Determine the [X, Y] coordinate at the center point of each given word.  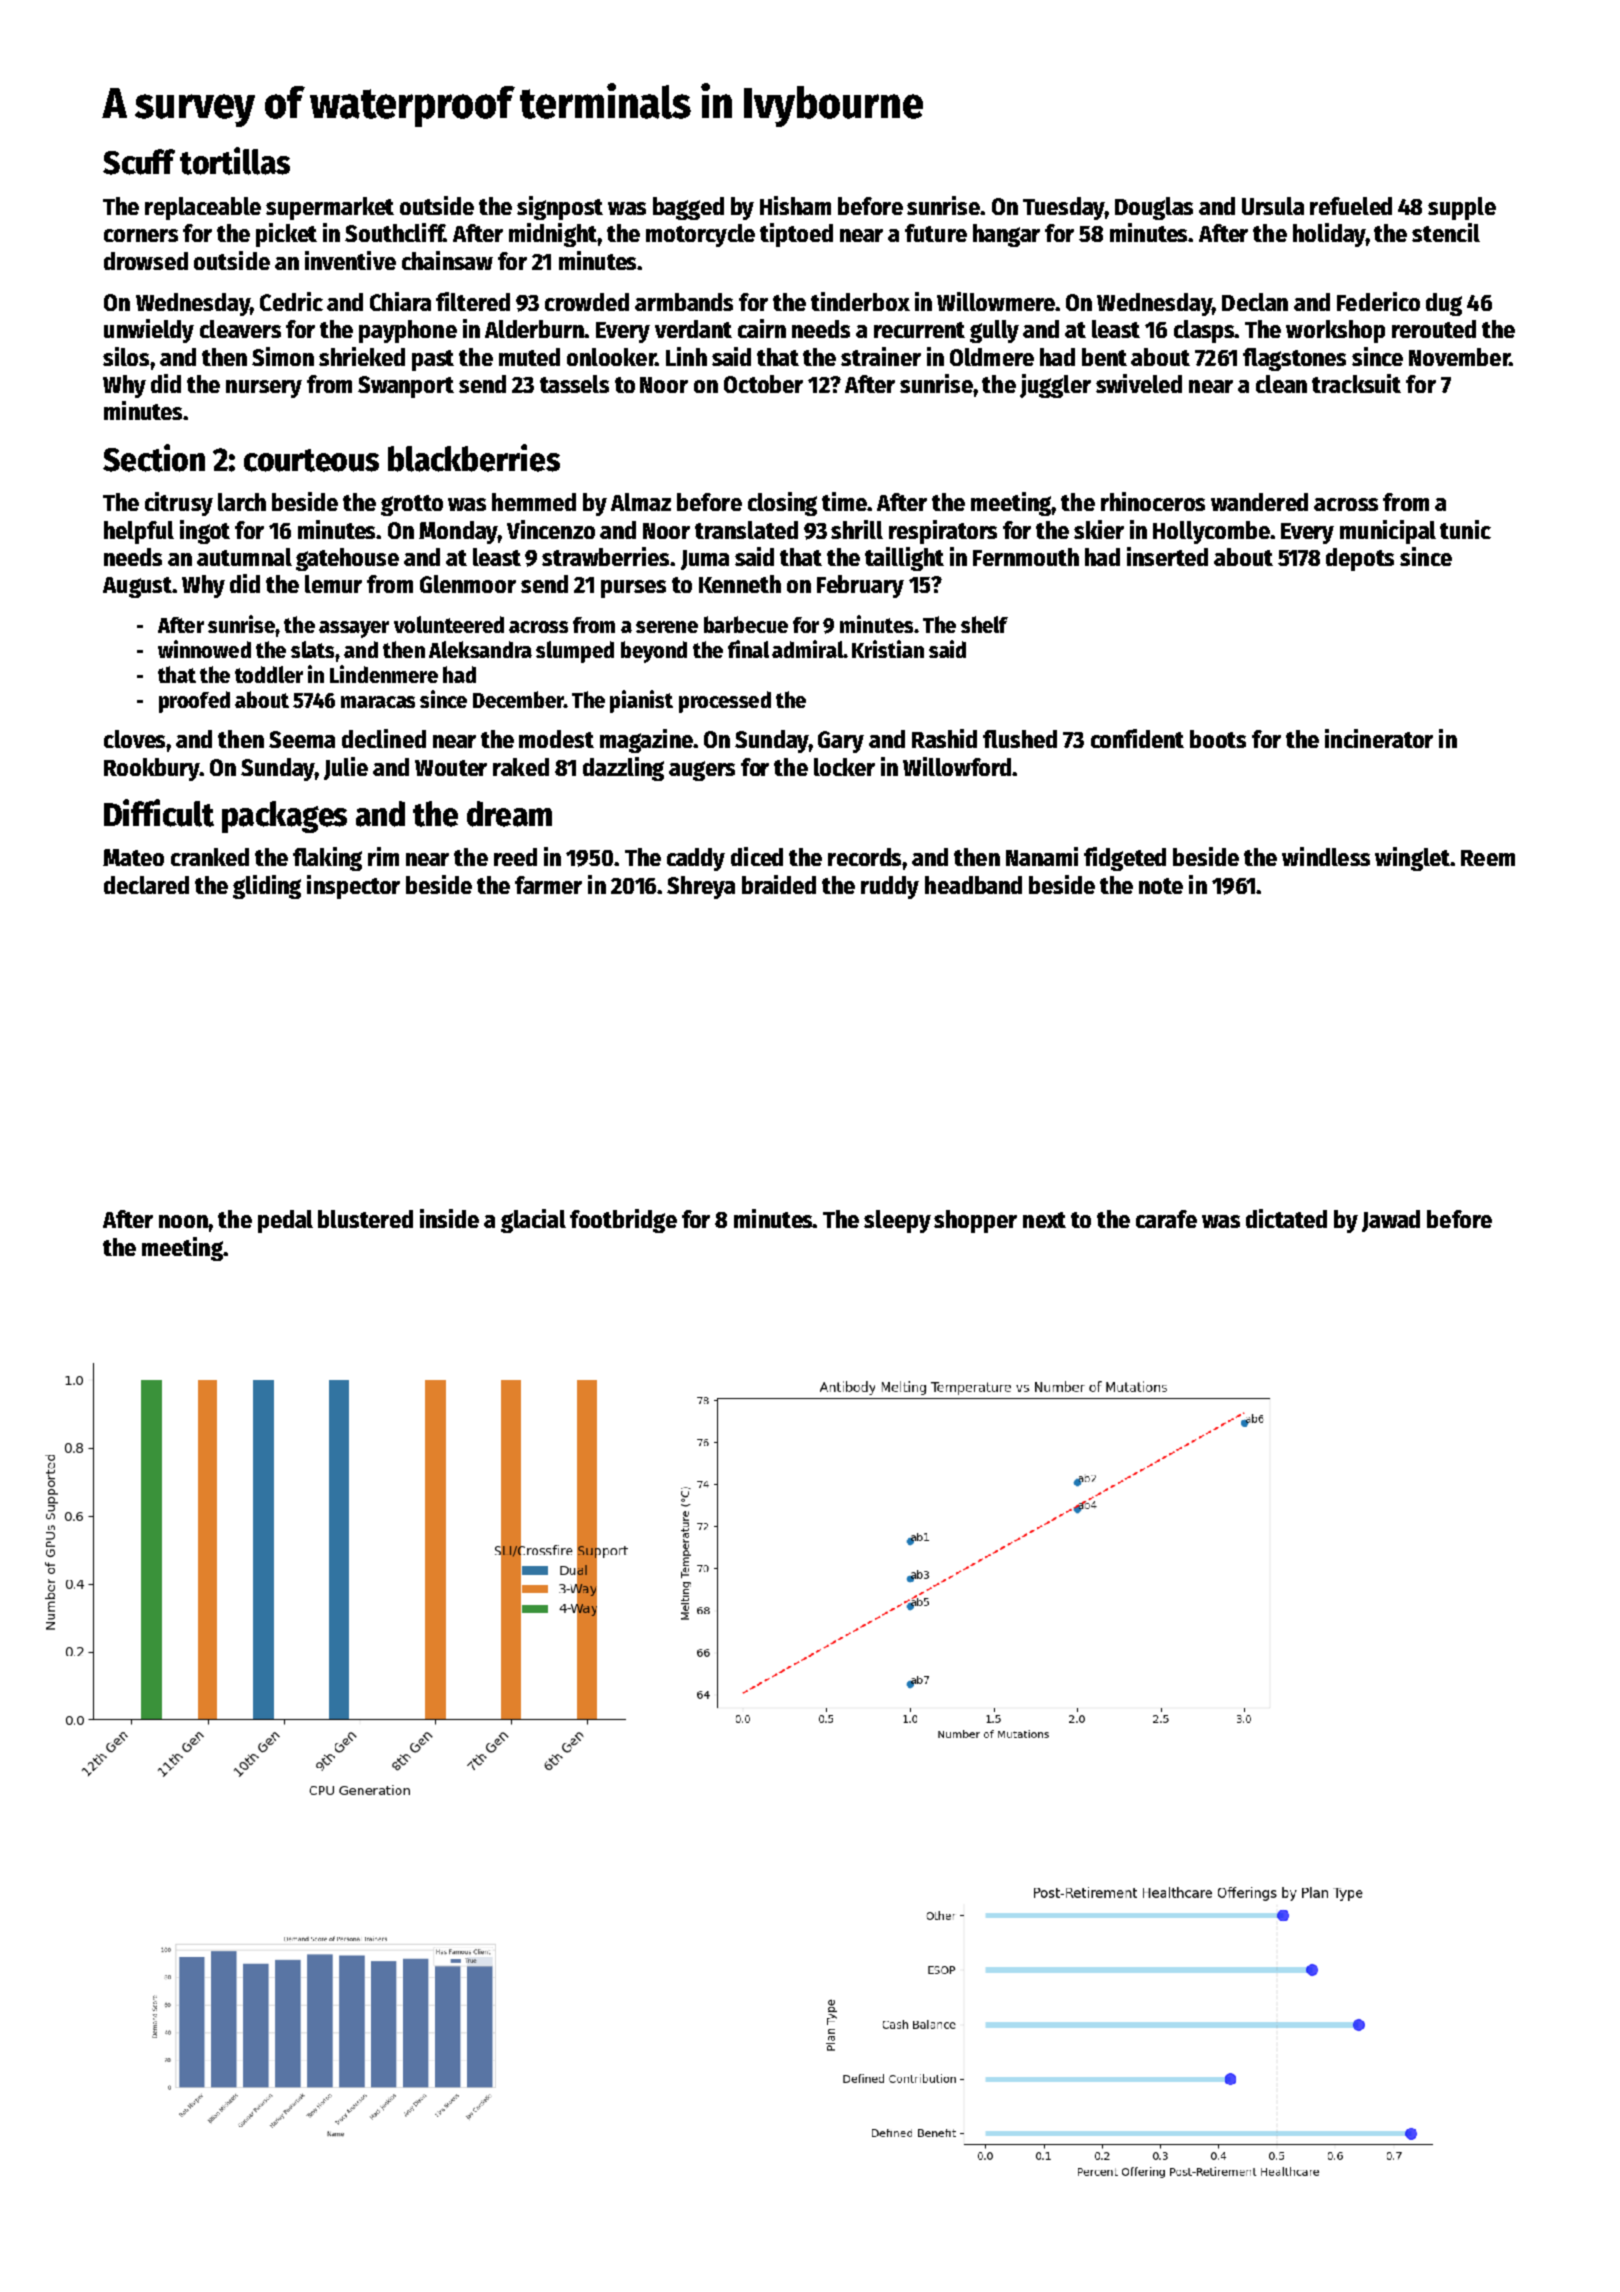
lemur [333, 584]
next [1044, 1220]
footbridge [623, 1221]
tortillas [235, 161]
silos [126, 356]
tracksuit [1356, 383]
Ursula [1273, 206]
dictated [1286, 1218]
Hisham [795, 205]
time [844, 501]
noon [183, 1221]
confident [1137, 738]
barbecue [746, 624]
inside [449, 1218]
